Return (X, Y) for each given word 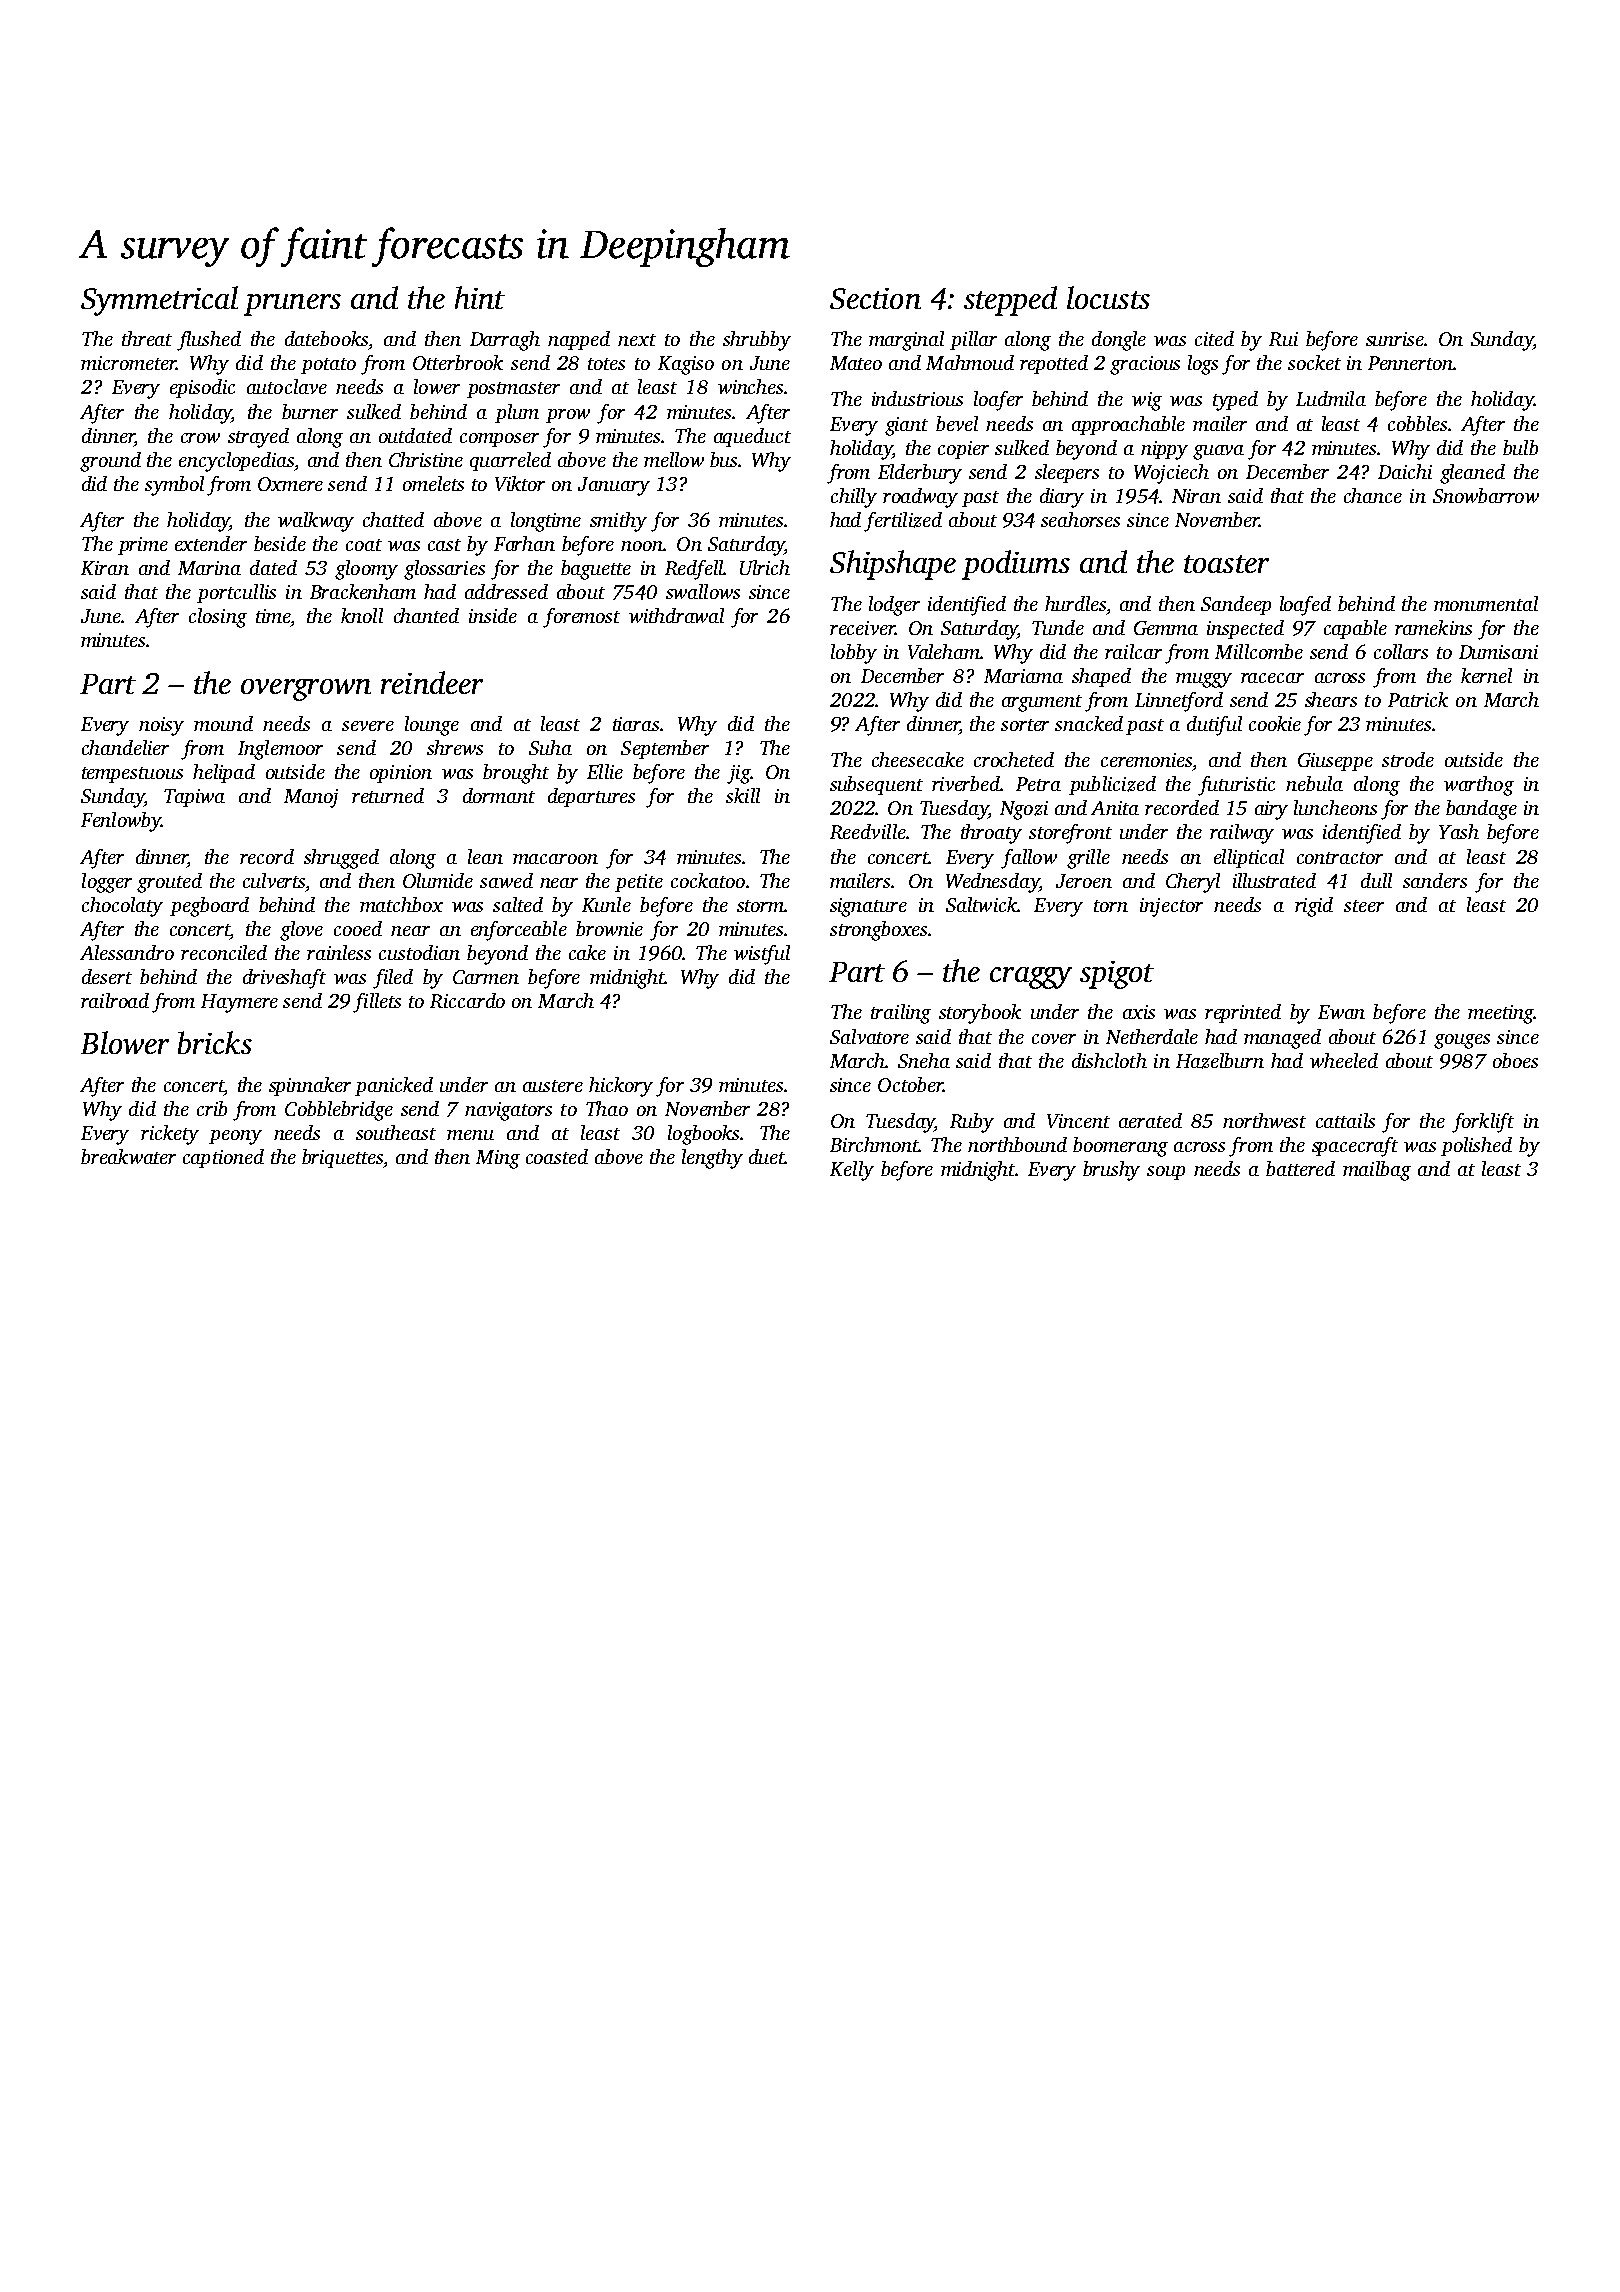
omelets (433, 483)
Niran (1196, 496)
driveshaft (284, 979)
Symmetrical (159, 301)
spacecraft (1355, 1147)
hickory (621, 1087)
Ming (498, 1159)
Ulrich (765, 567)
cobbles (1417, 423)
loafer (998, 401)
